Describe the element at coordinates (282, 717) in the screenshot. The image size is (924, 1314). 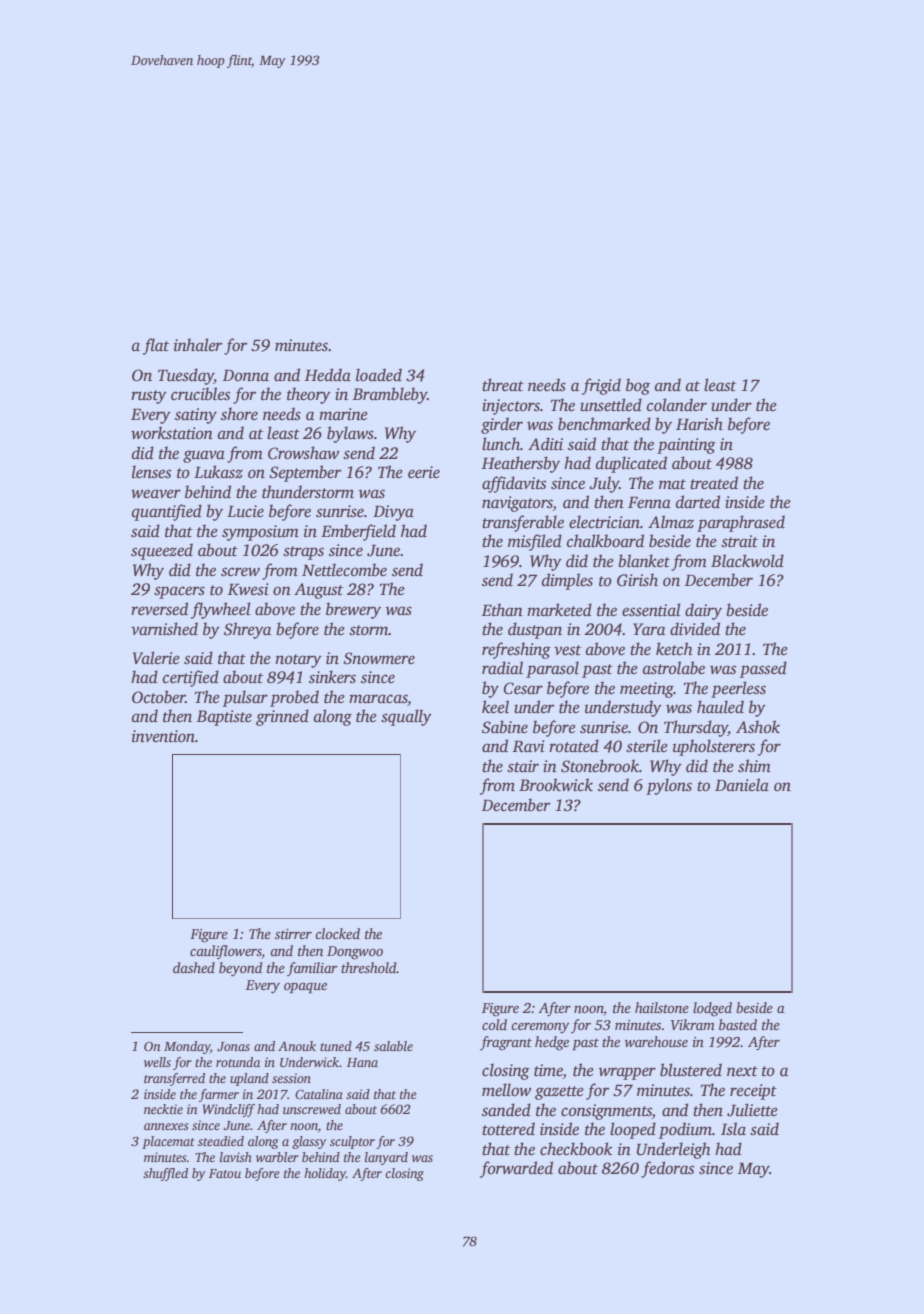
I see `grinned` at that location.
